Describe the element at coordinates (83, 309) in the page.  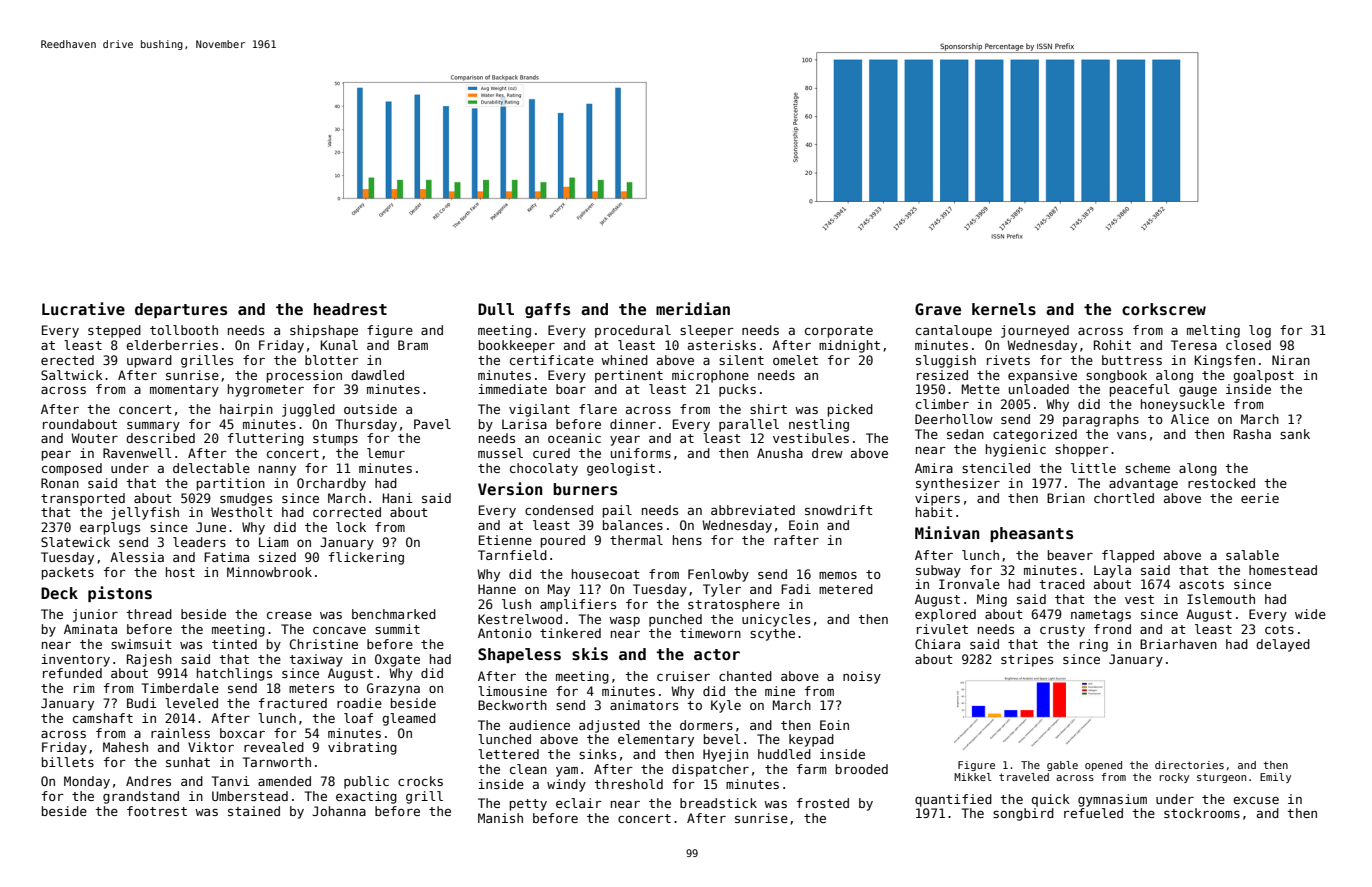
I see `Lucrative` at that location.
